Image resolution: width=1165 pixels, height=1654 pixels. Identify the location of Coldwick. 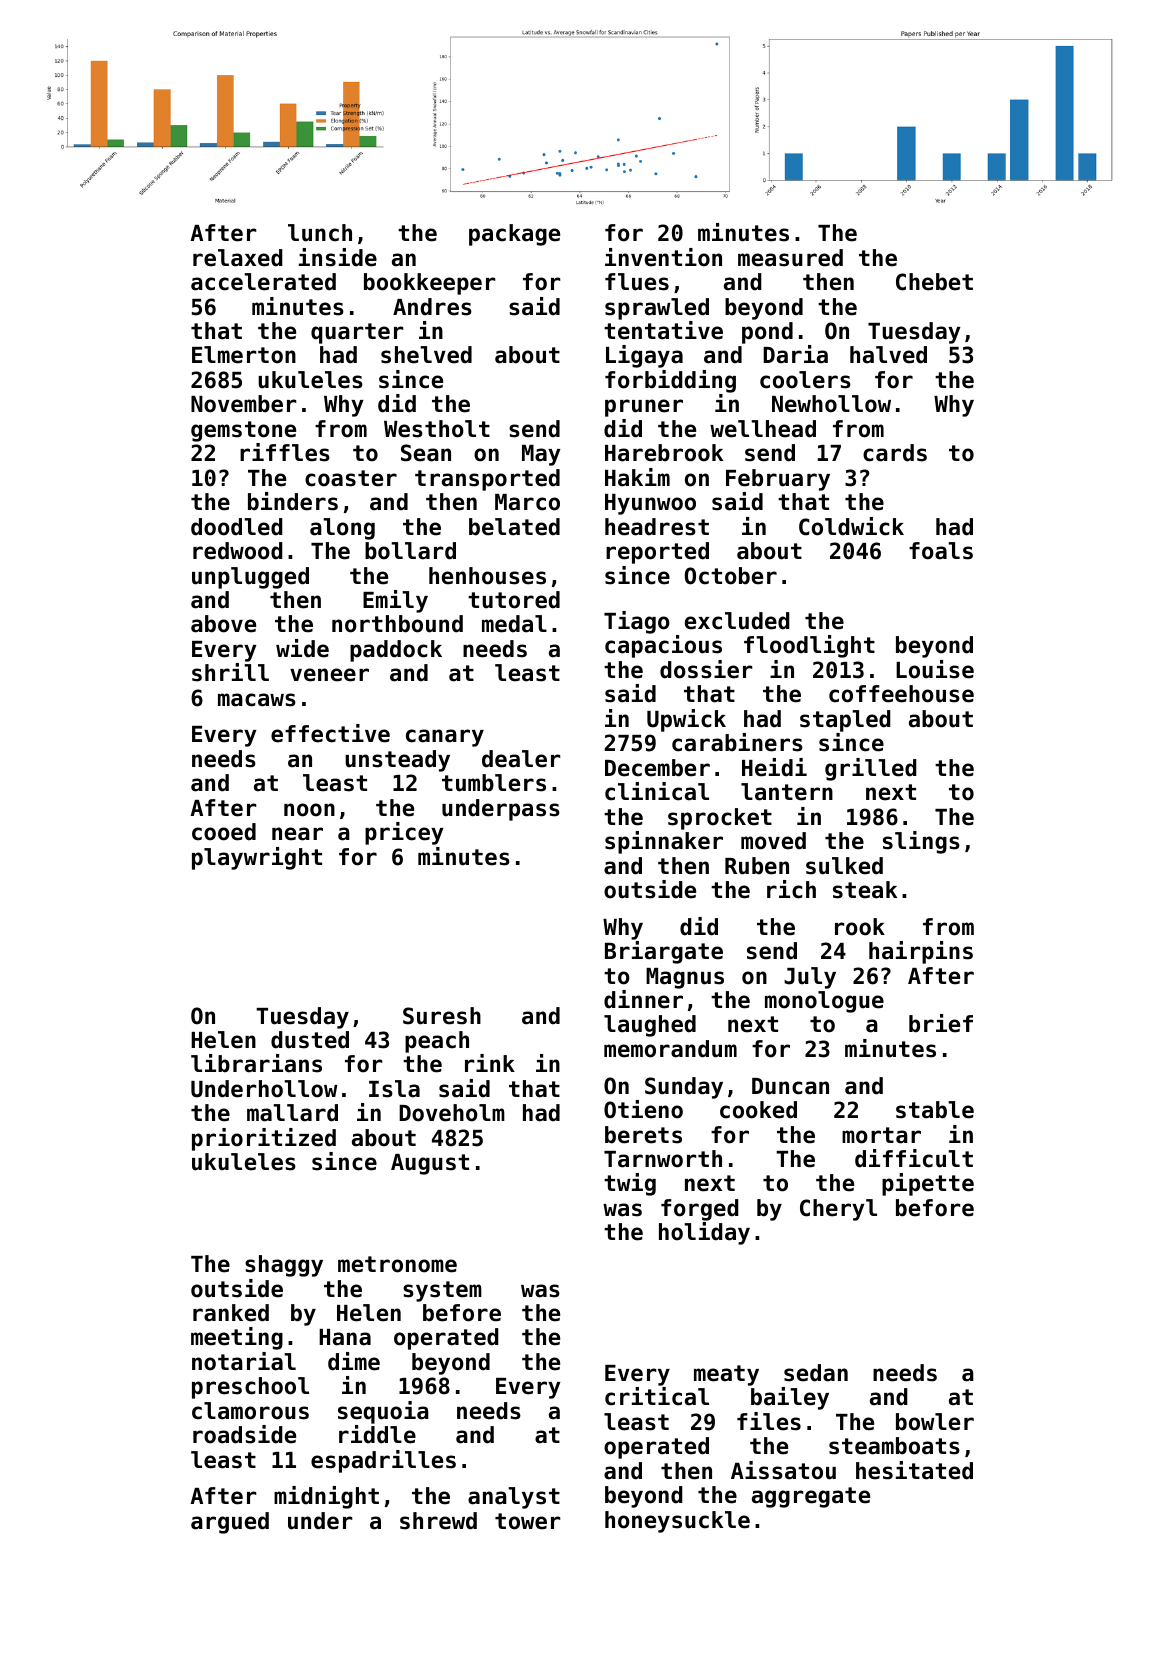
(851, 526).
